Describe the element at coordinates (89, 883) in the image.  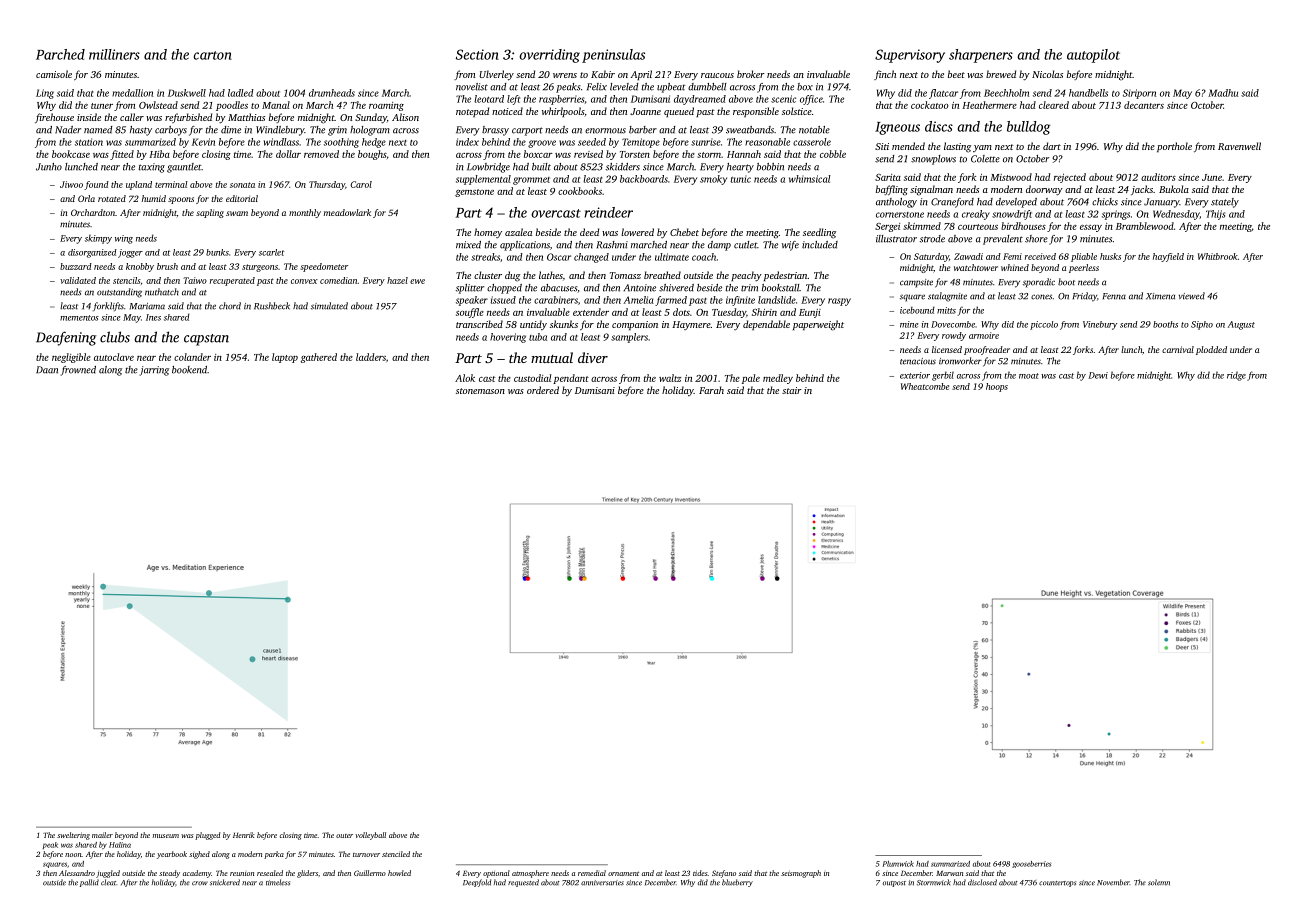
I see `pallid` at that location.
